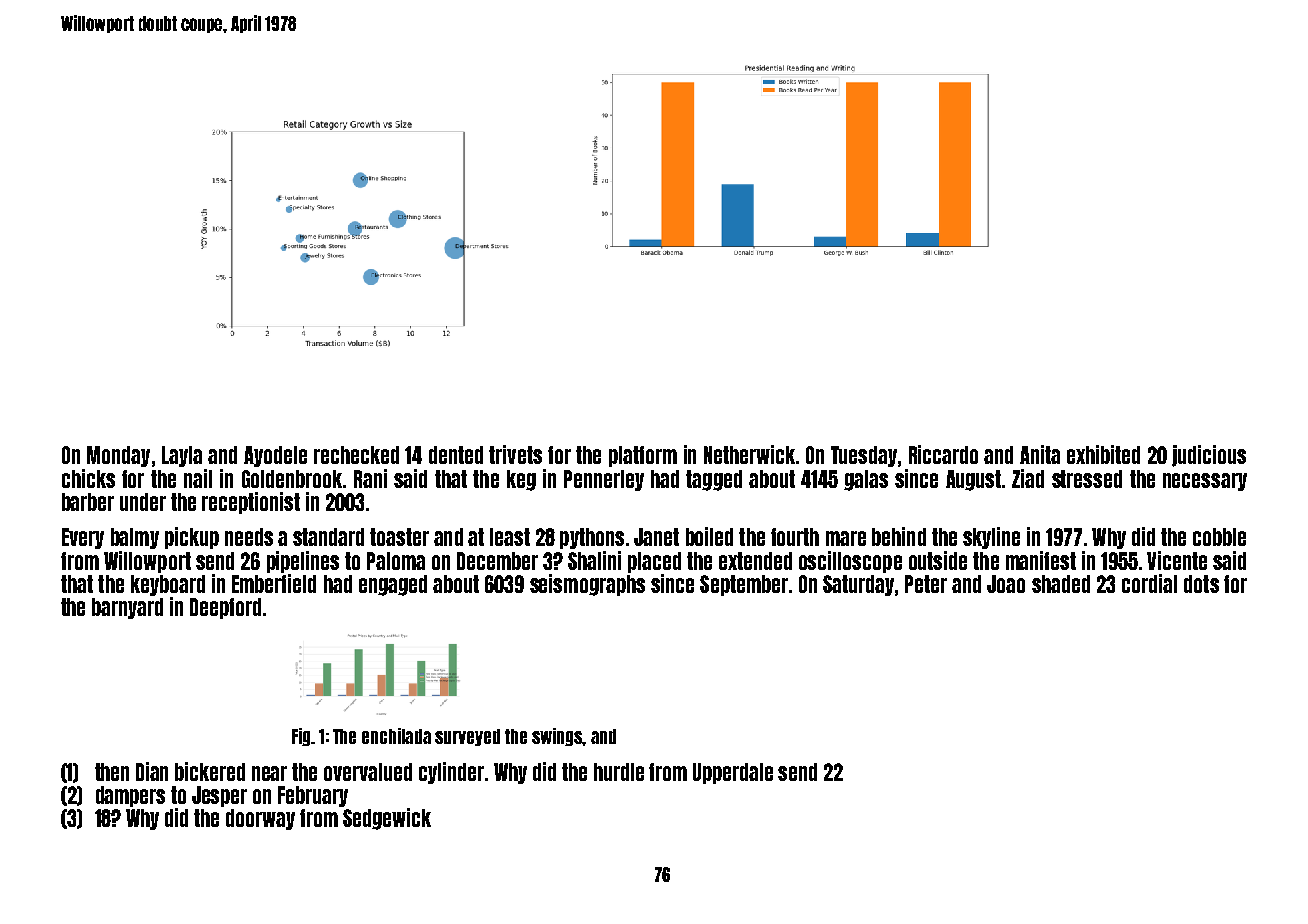  I want to click on rechecked, so click(356, 455).
